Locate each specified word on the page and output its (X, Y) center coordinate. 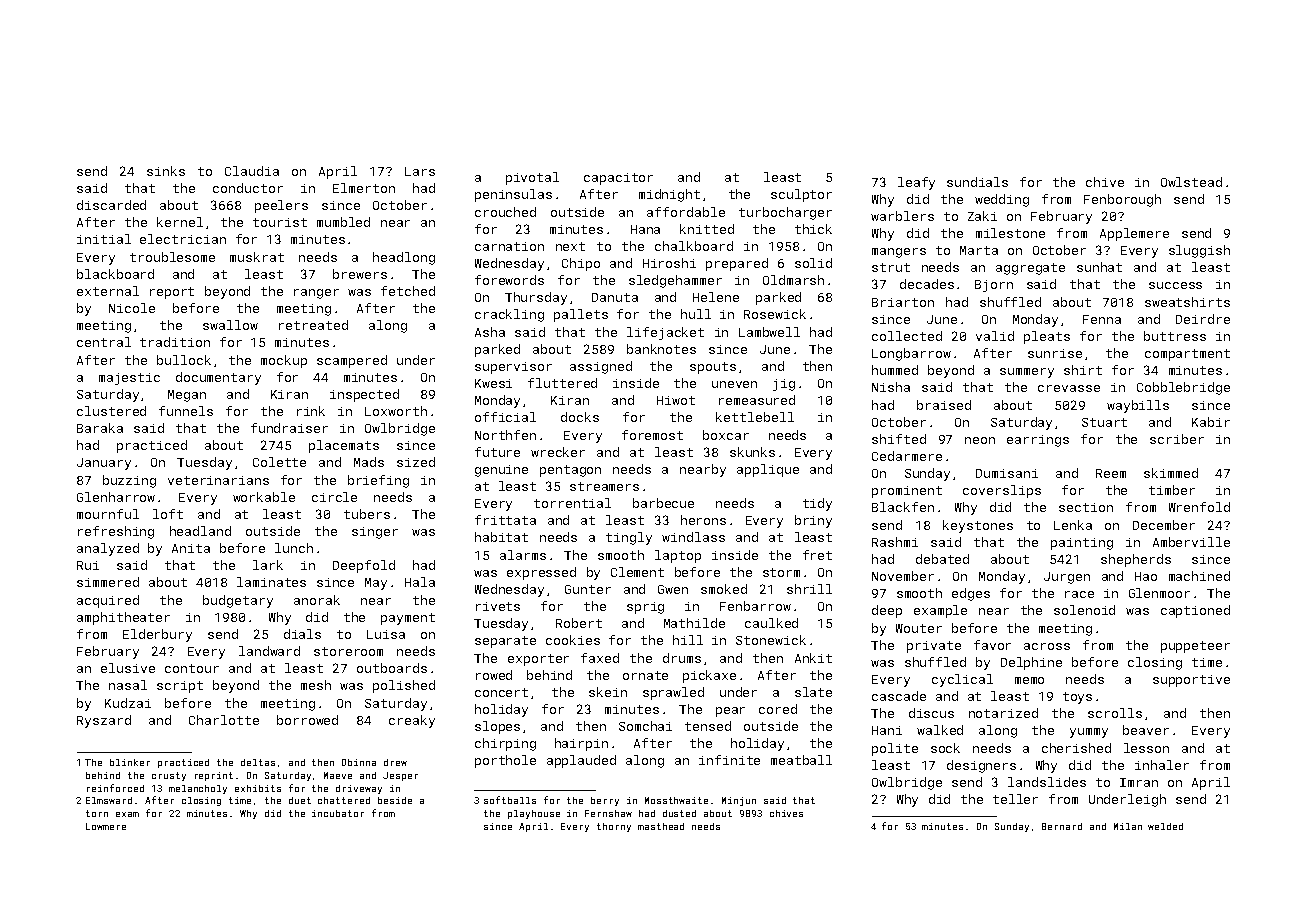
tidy (817, 504)
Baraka (100, 428)
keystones (978, 526)
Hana (645, 229)
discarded (111, 205)
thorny (614, 827)
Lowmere (106, 826)
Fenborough (1122, 200)
